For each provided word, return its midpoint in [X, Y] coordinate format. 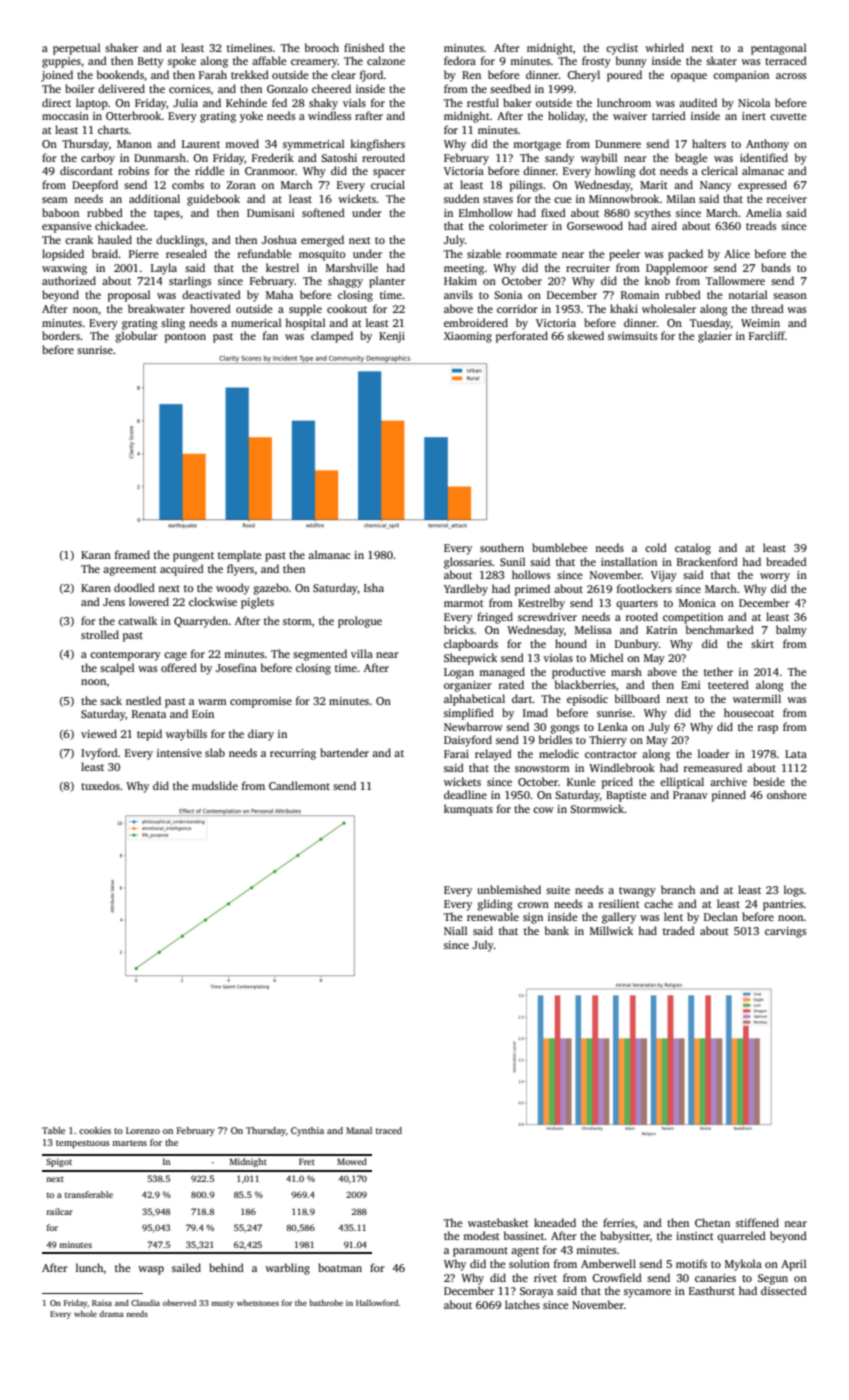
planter [387, 282]
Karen [96, 588]
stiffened [757, 1222]
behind [226, 1267]
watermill [757, 698]
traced [389, 1130]
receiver [787, 199]
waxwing [64, 269]
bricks [459, 629]
